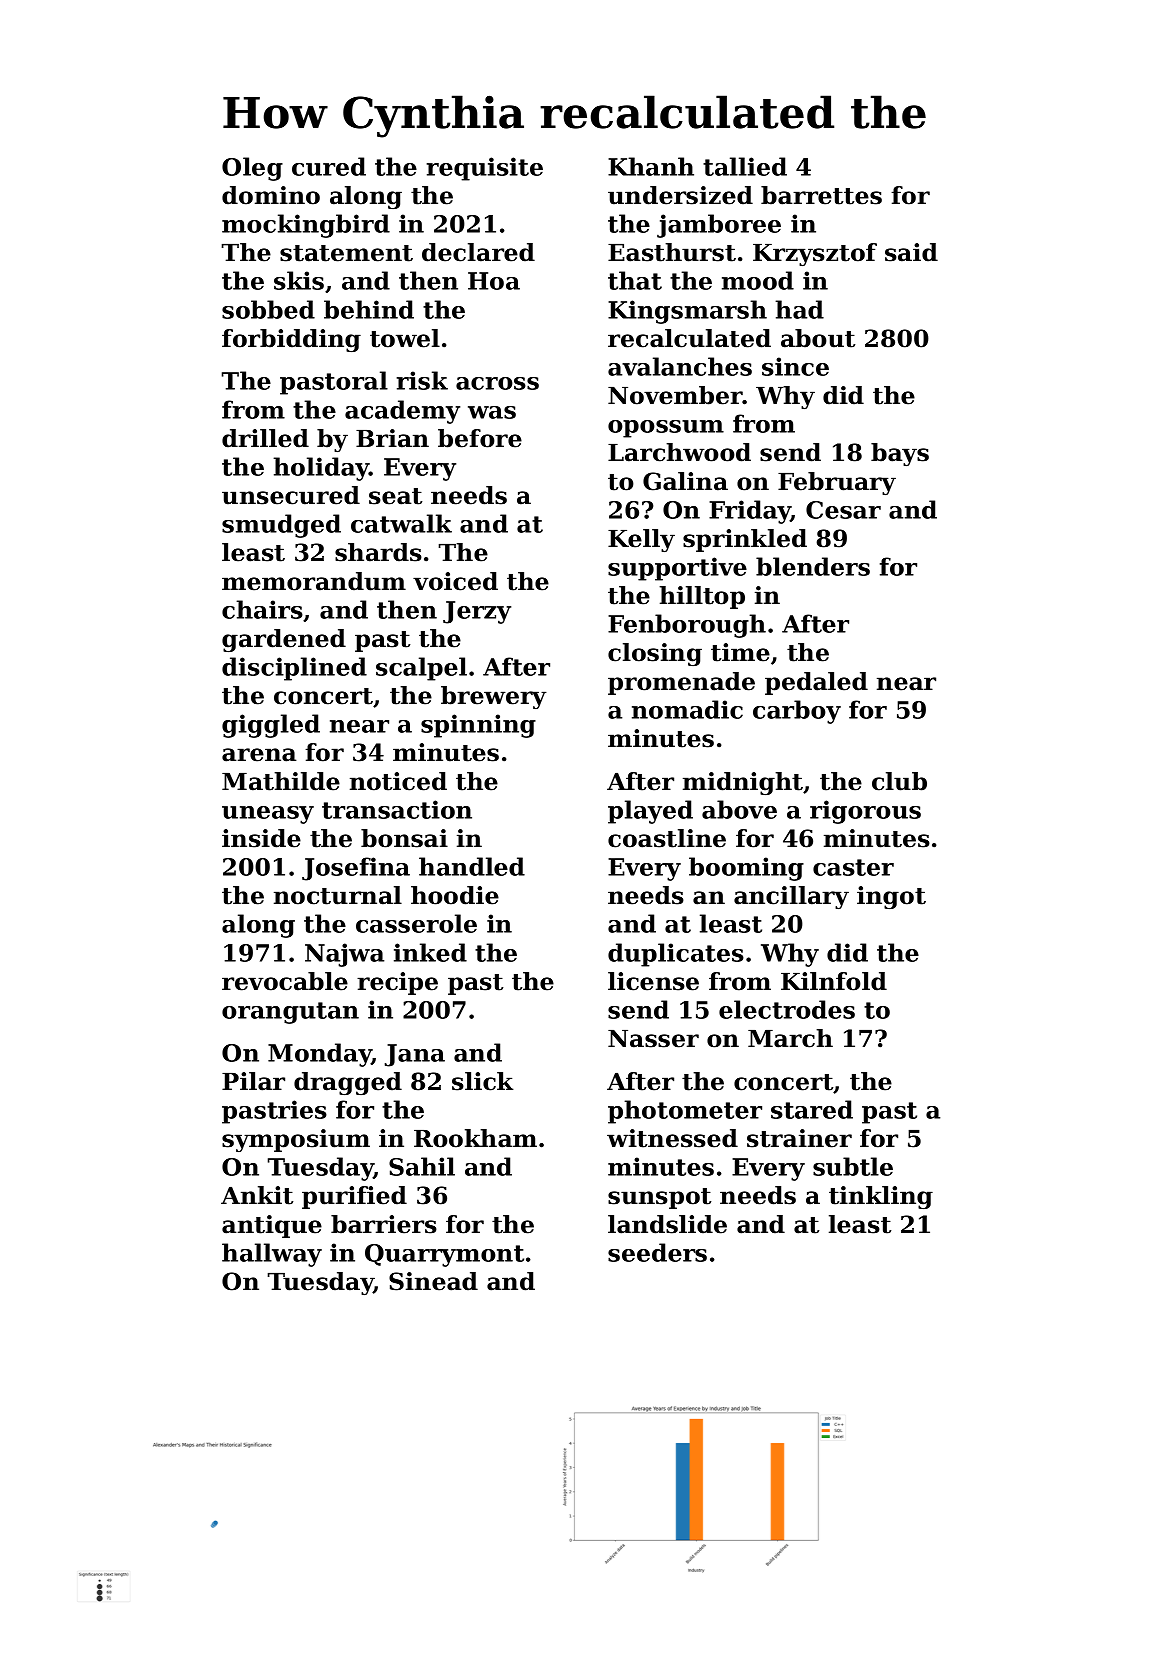 Image resolution: width=1165 pixels, height=1654 pixels. I want to click on Krzysztof, so click(815, 254).
